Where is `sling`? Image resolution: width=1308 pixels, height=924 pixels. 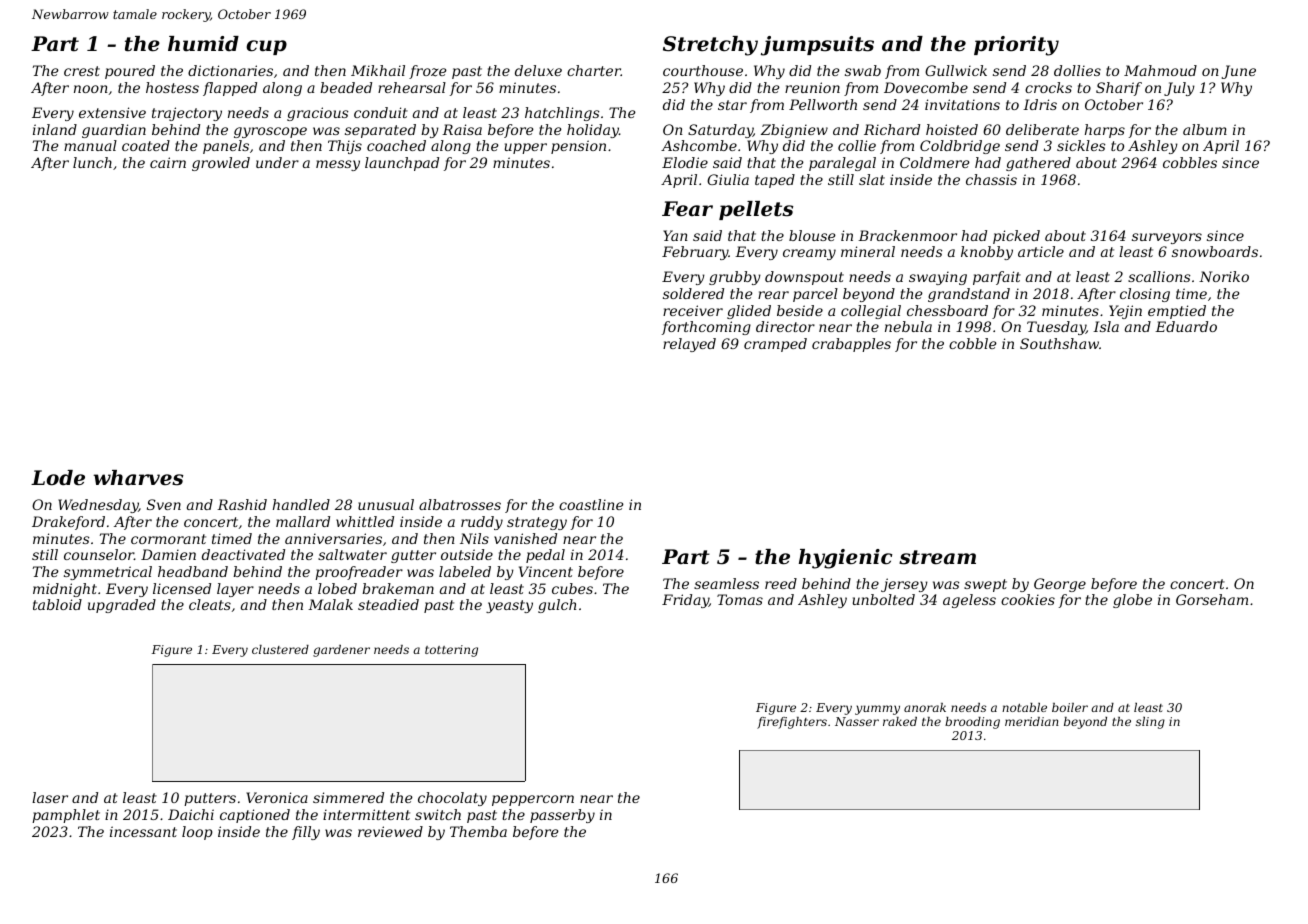 sling is located at coordinates (1150, 723).
